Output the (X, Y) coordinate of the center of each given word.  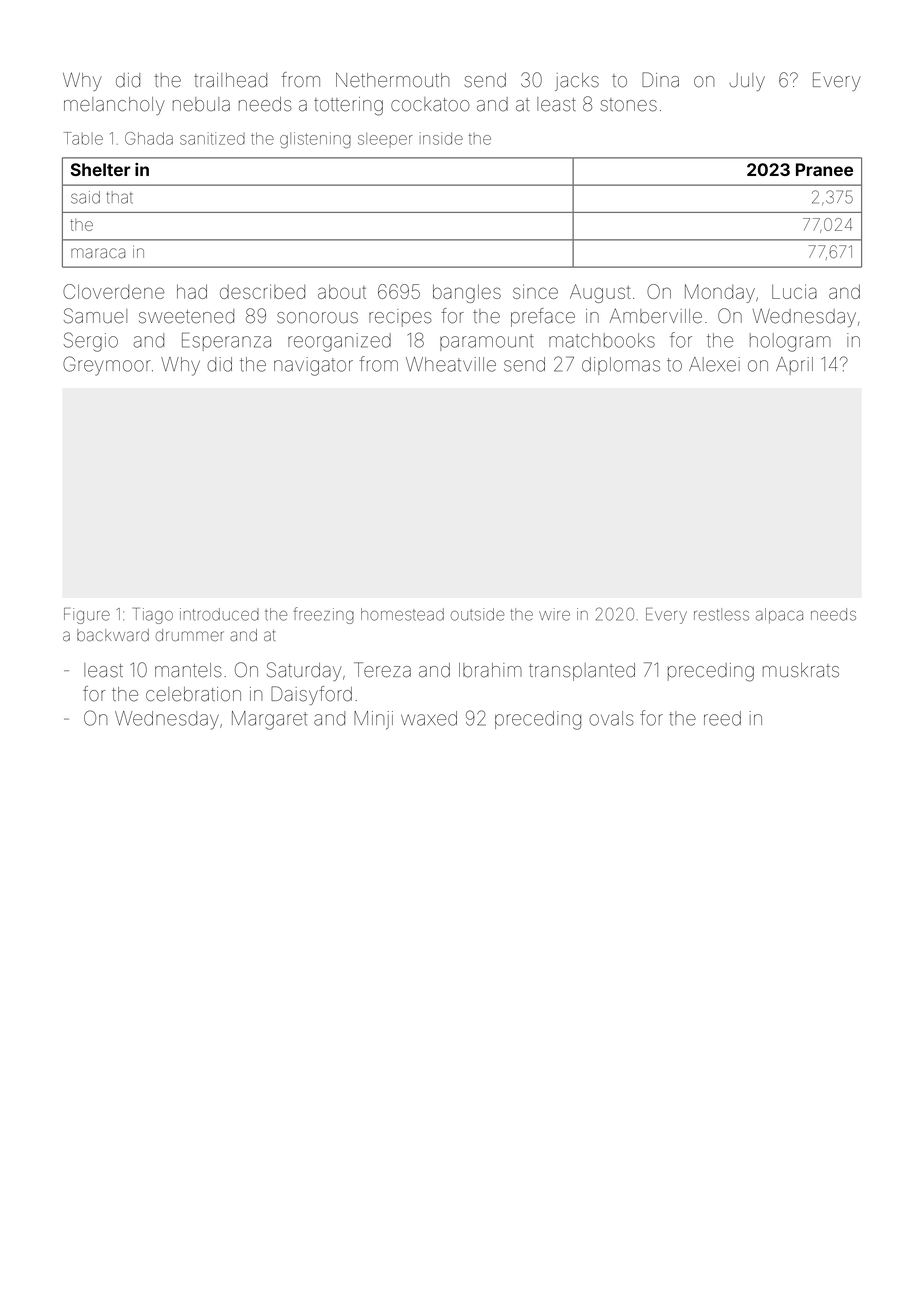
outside (477, 614)
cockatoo (430, 104)
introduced (219, 614)
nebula (201, 104)
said (85, 197)
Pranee (824, 169)
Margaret (270, 720)
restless (721, 614)
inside (441, 138)
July (747, 82)
